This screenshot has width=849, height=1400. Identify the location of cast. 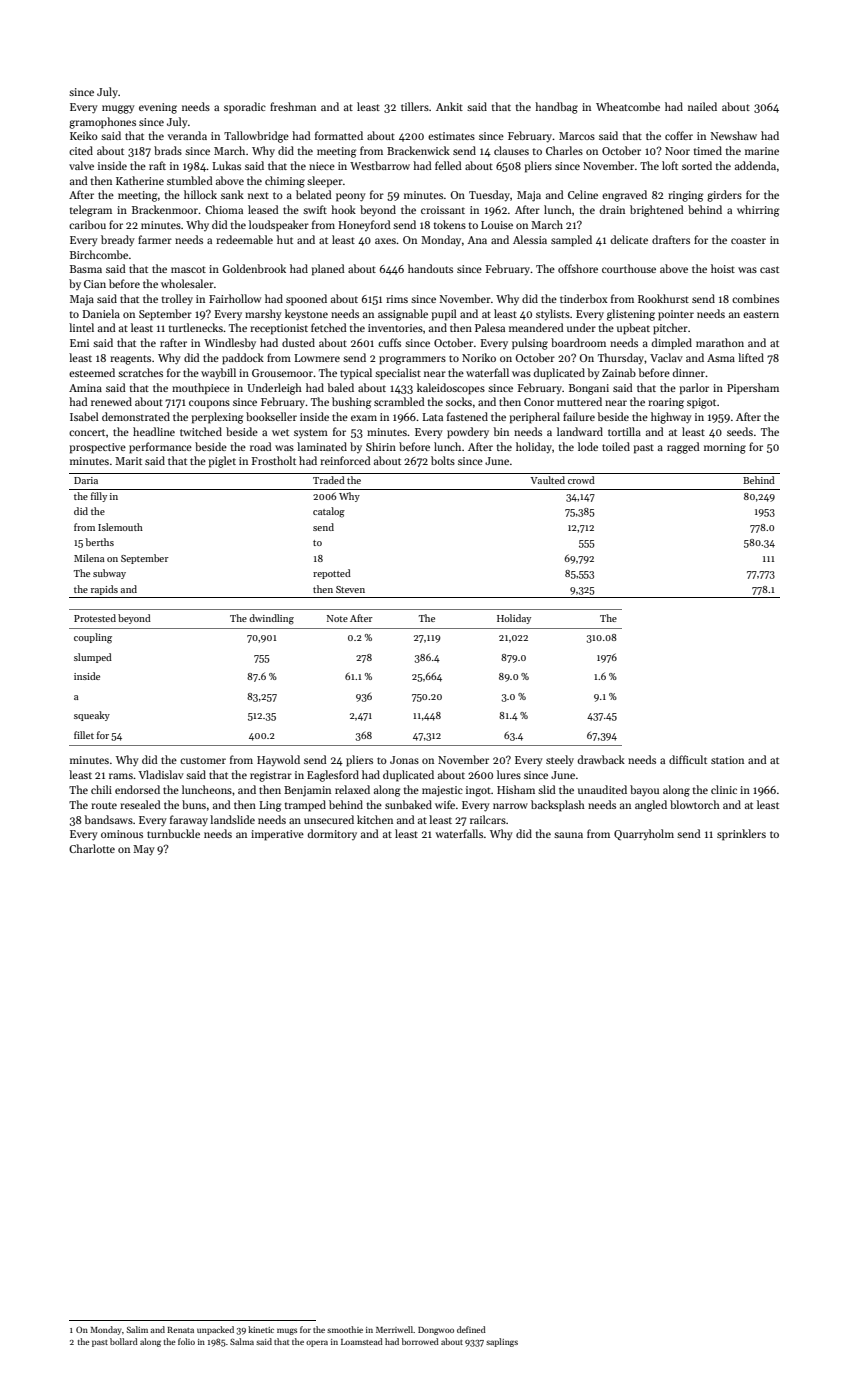
(769, 269).
